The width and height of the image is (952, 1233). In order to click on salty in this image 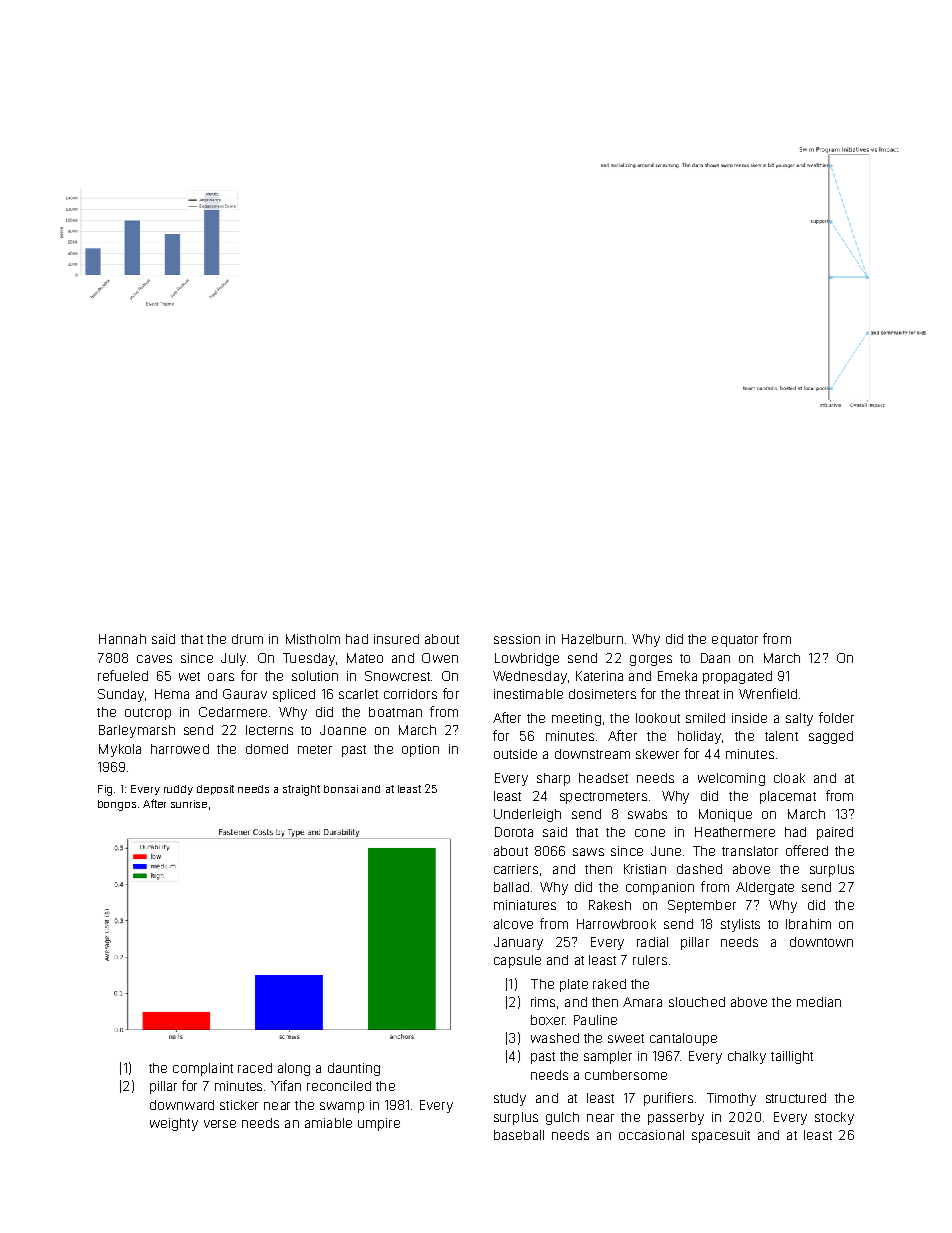, I will do `click(799, 719)`.
